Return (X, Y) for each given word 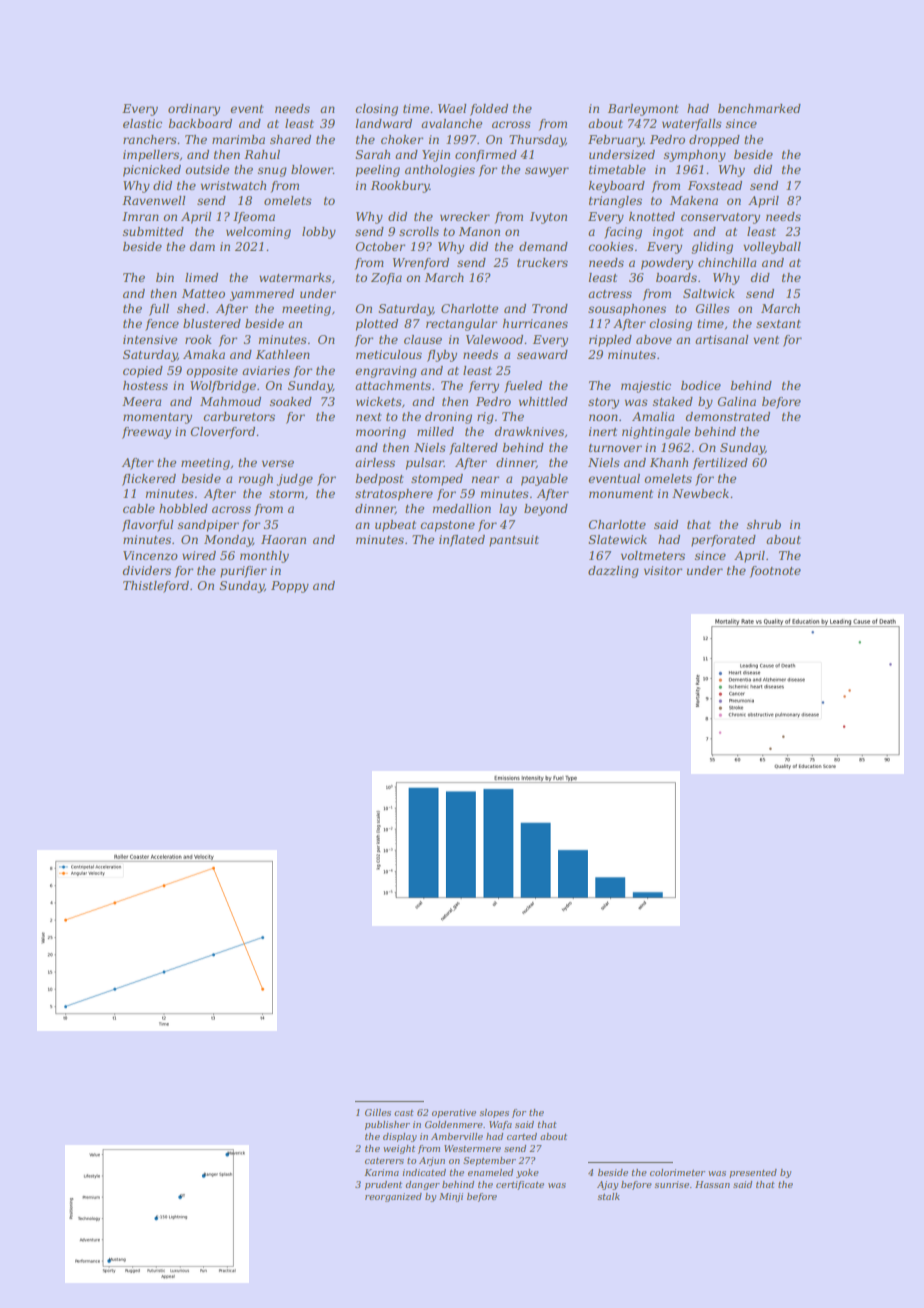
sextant (778, 324)
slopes (494, 1113)
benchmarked (759, 108)
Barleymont (643, 110)
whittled (543, 401)
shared (290, 139)
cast (404, 1113)
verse (278, 463)
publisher (387, 1125)
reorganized (393, 1197)
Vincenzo (150, 555)
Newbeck (700, 493)
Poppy (290, 587)
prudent (383, 1185)
